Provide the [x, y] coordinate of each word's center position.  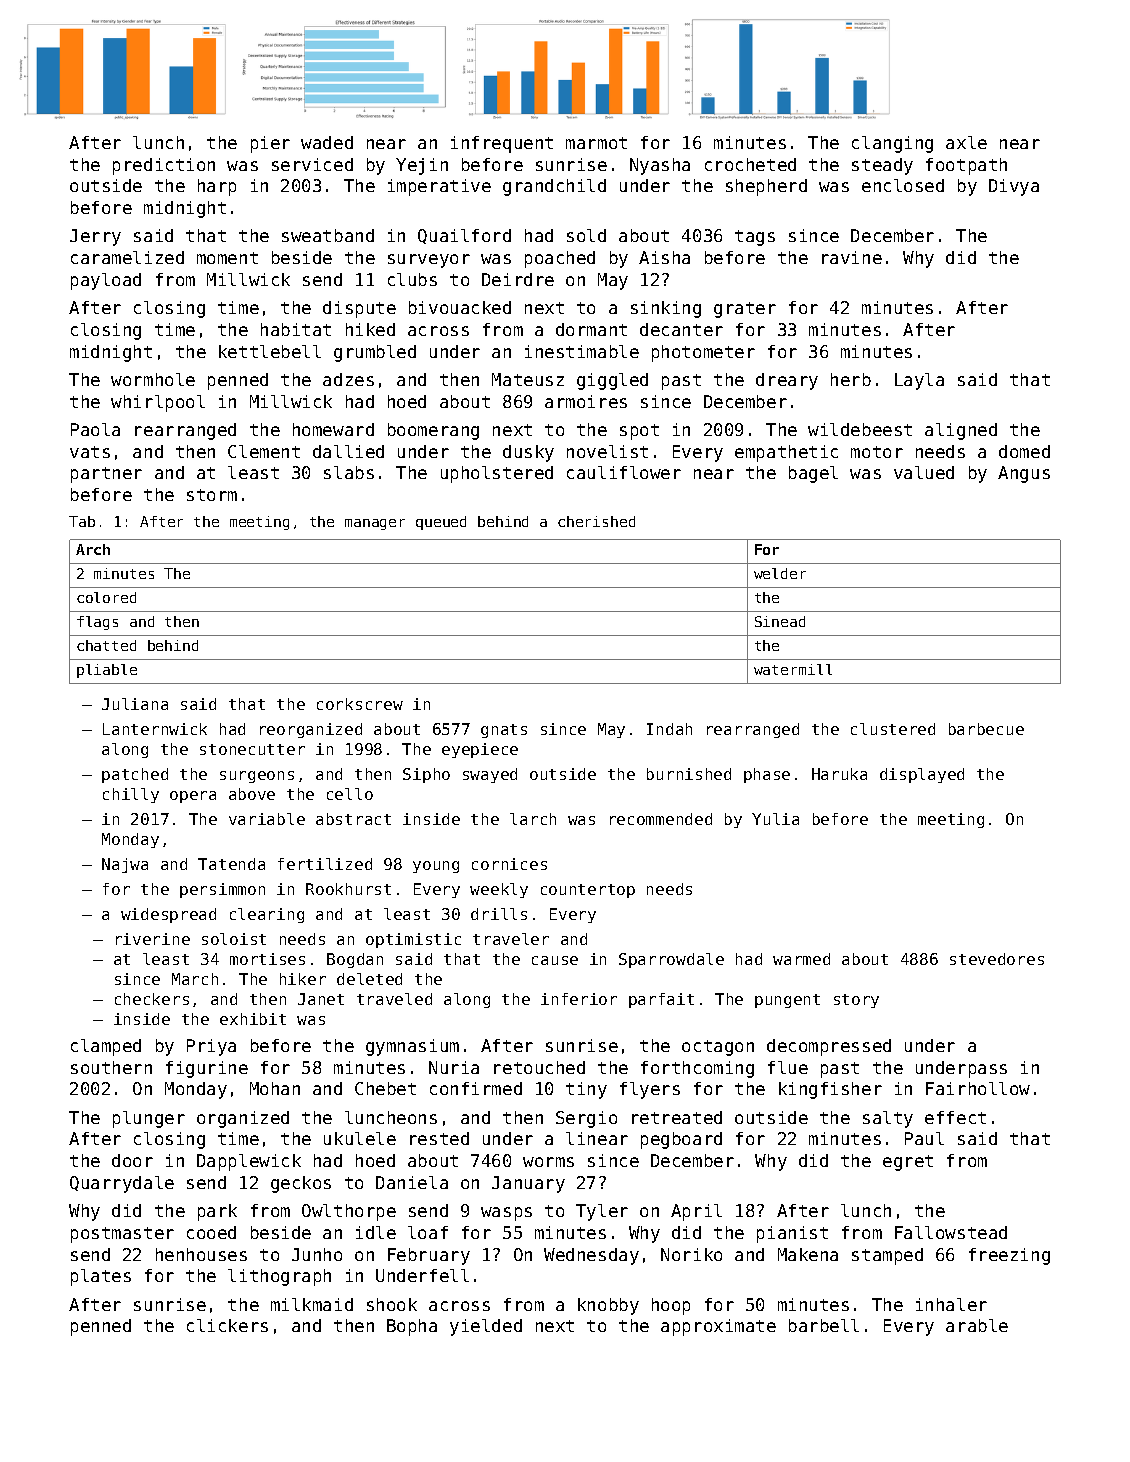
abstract [353, 819]
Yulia [775, 819]
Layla [919, 381]
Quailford [464, 236]
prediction [164, 166]
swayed [490, 775]
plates [101, 1277]
